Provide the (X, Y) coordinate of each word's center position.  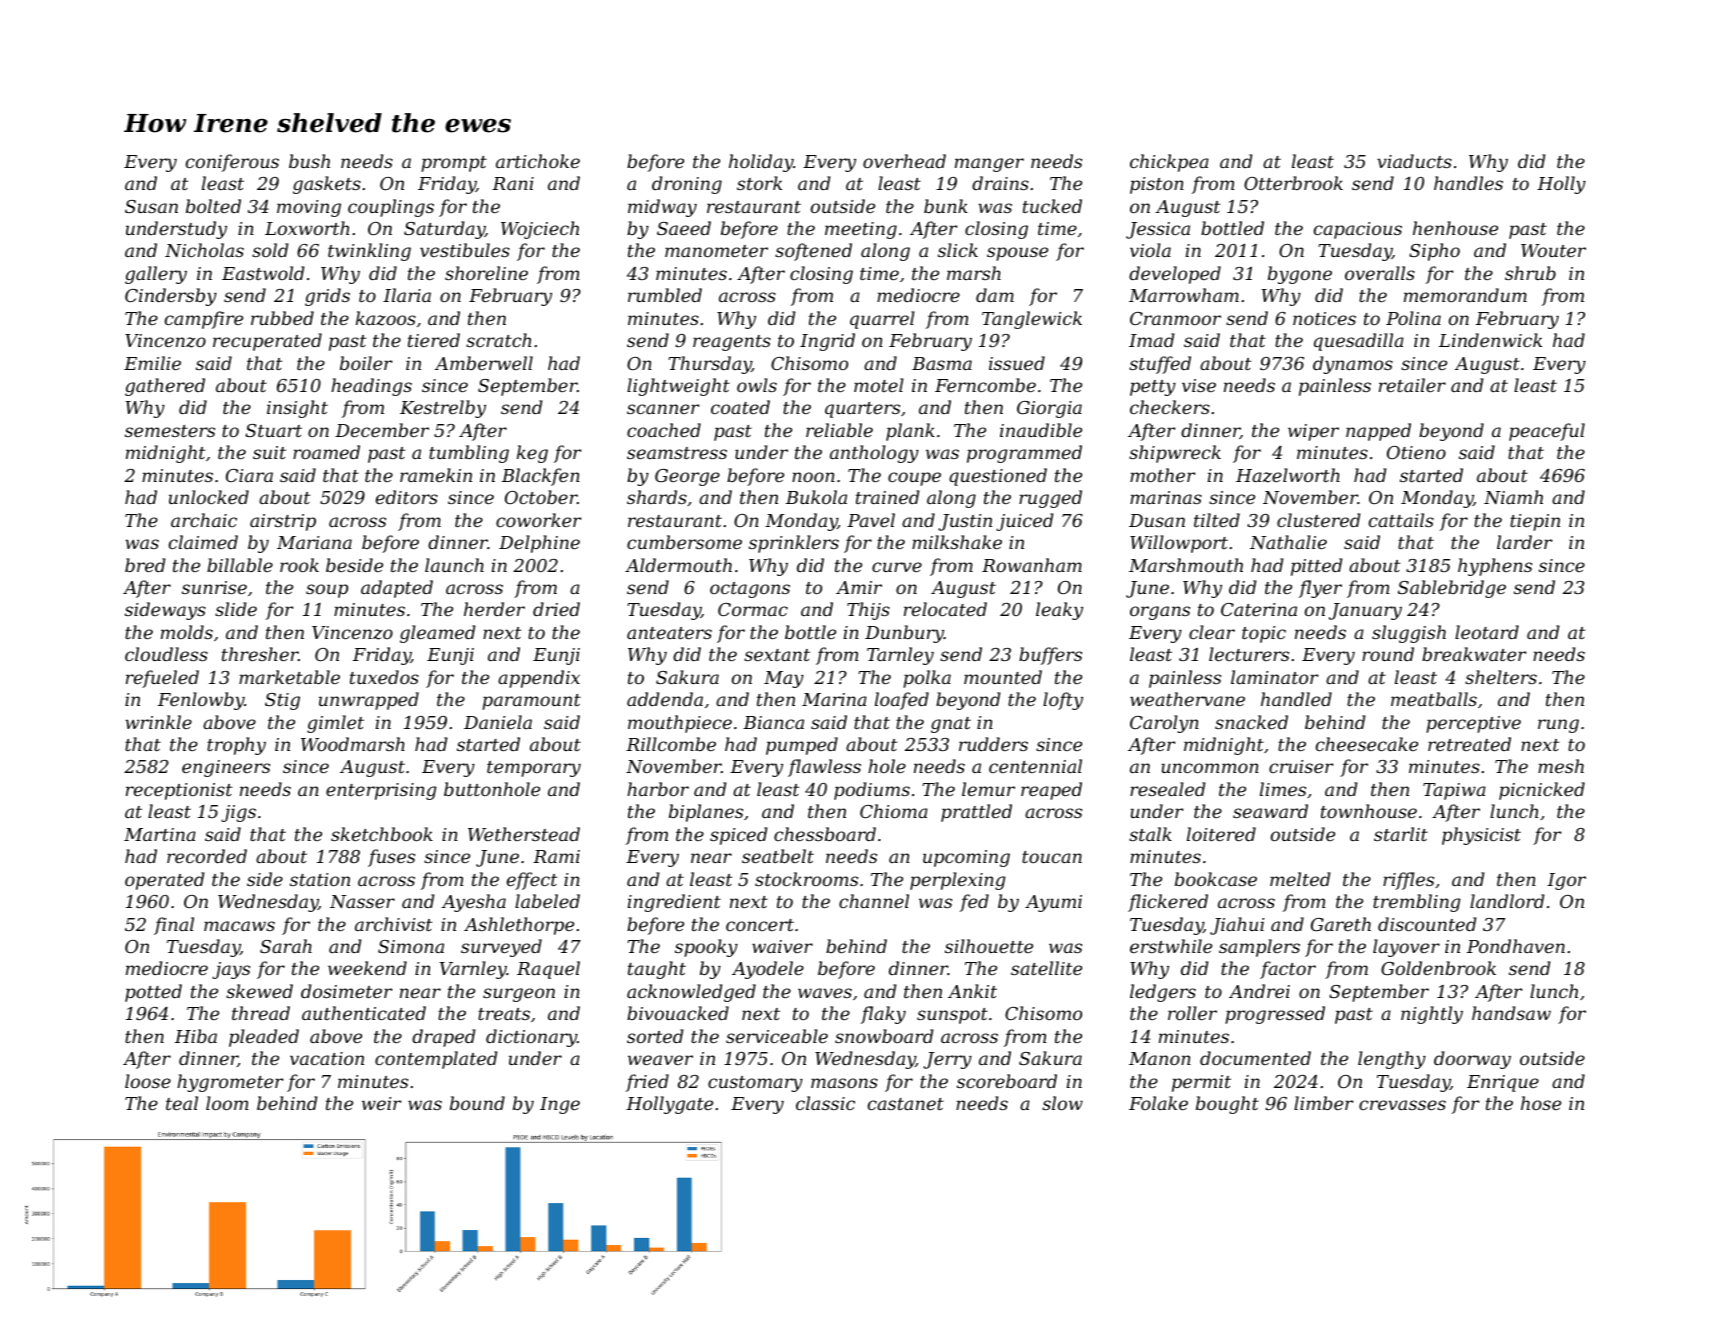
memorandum (1465, 295)
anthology (874, 454)
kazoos (386, 318)
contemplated (436, 1060)
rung (1558, 726)
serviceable (777, 1036)
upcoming (966, 858)
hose (1541, 1103)
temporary (534, 769)
